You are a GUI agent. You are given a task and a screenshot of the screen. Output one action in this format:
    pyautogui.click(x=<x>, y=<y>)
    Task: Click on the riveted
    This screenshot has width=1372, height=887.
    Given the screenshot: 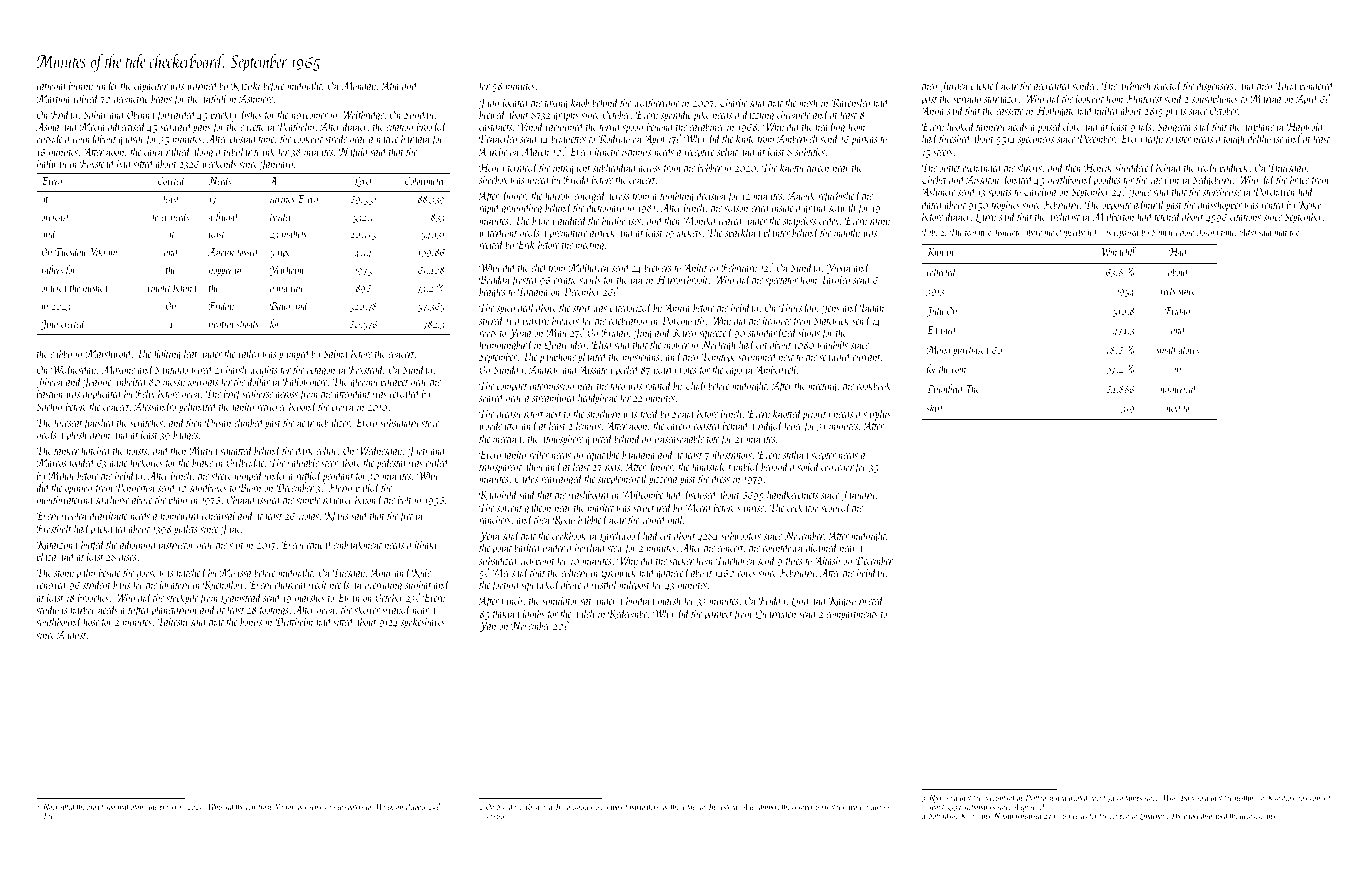 What is the action you would take?
    pyautogui.click(x=871, y=600)
